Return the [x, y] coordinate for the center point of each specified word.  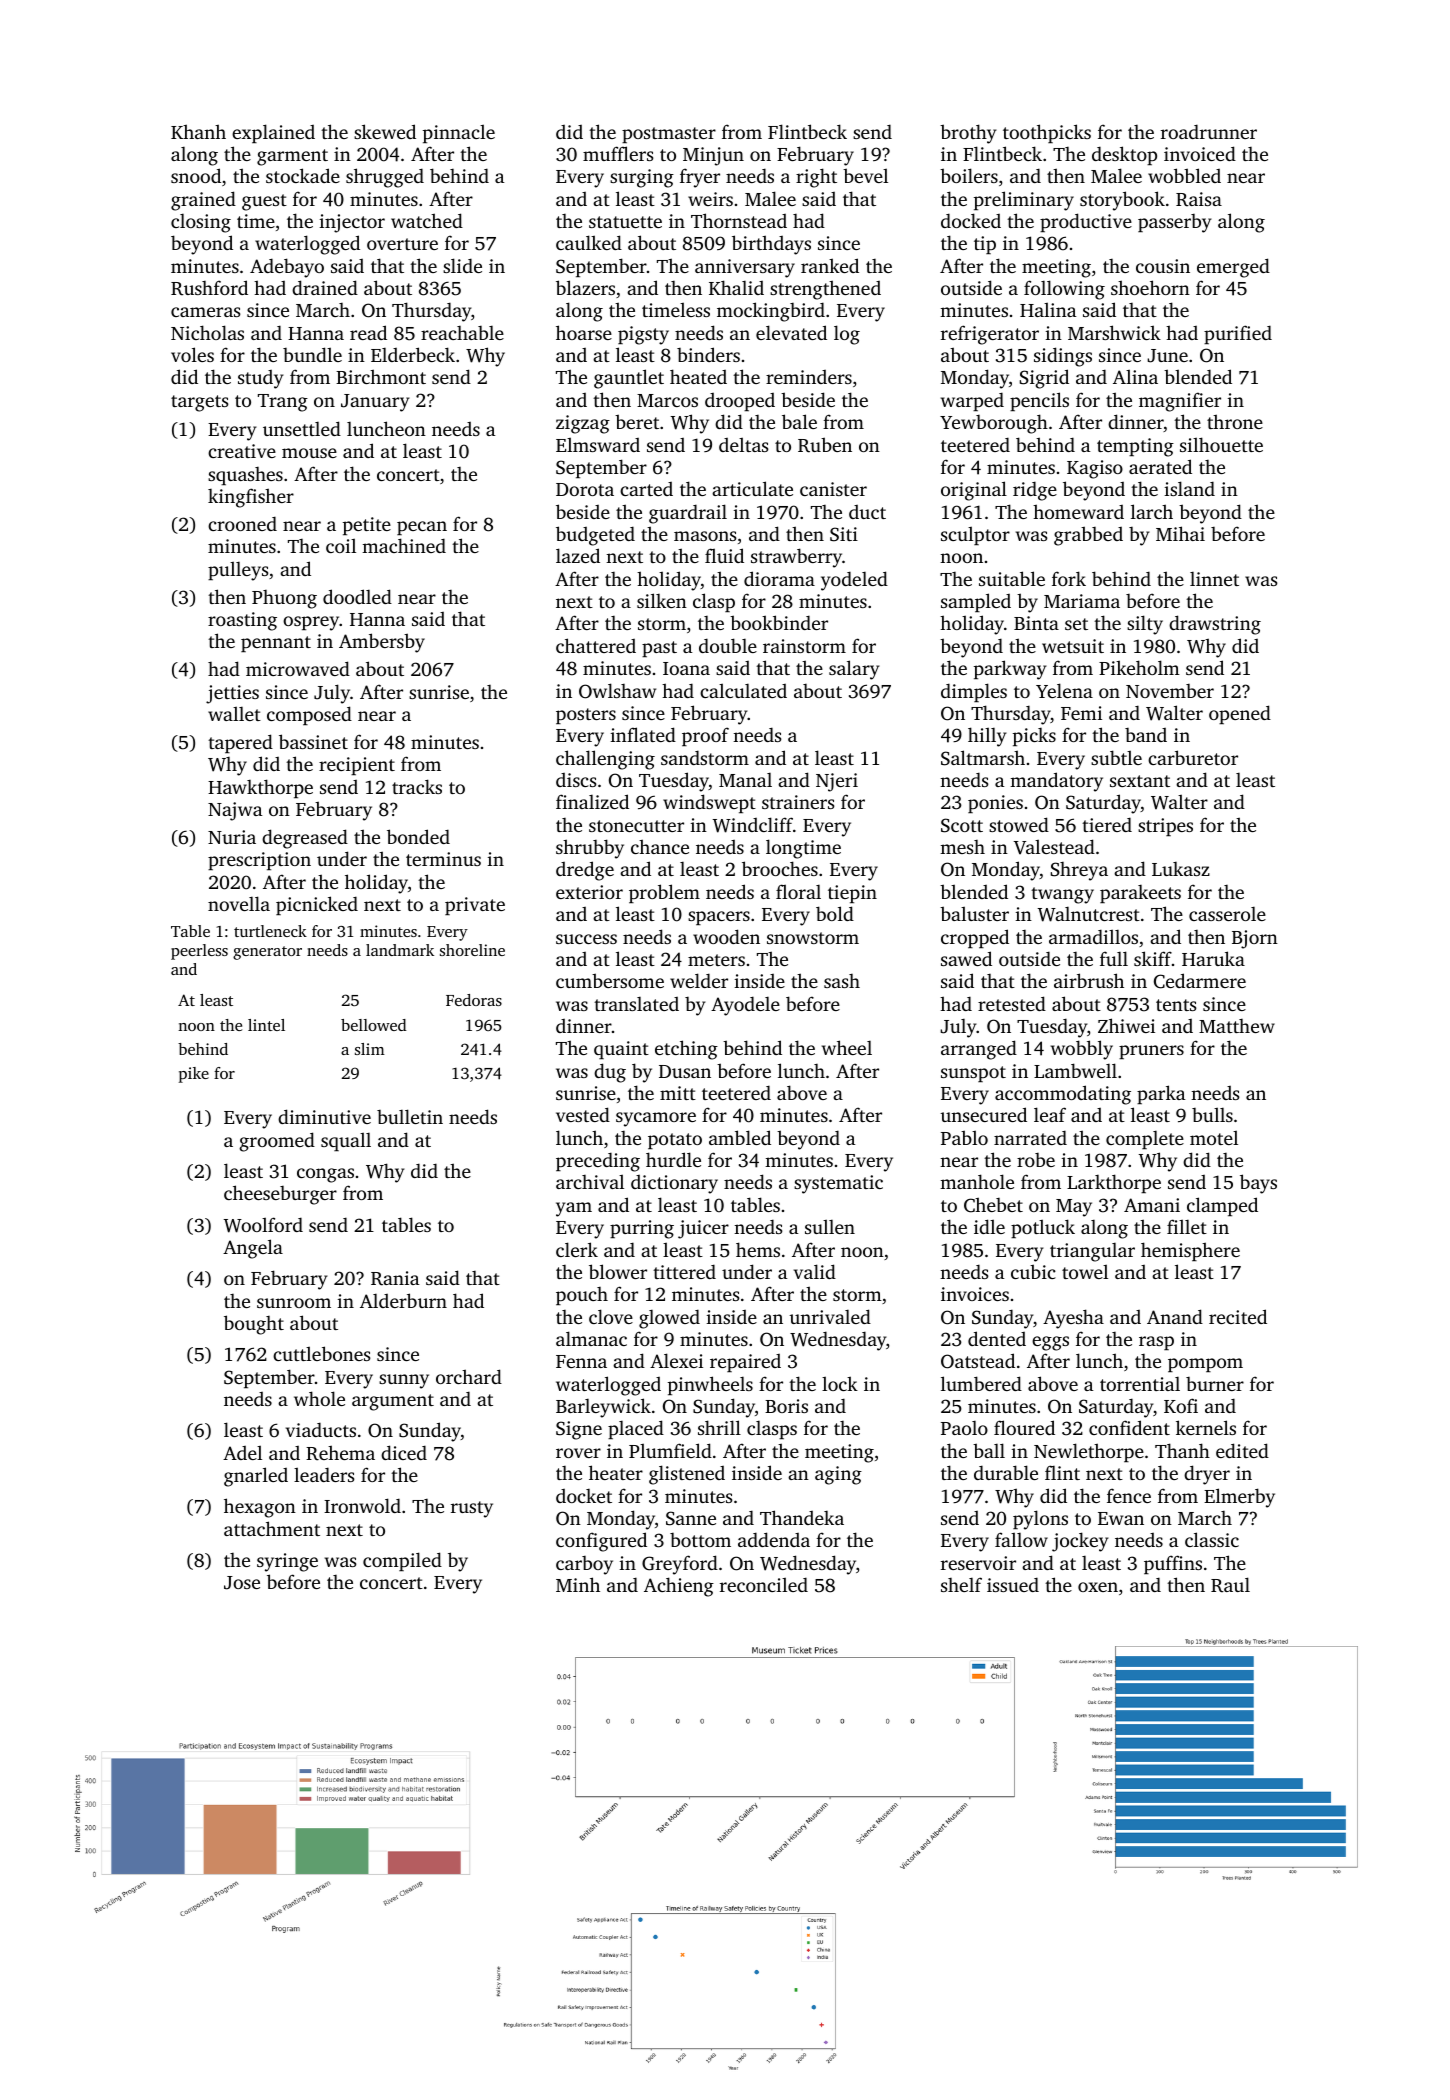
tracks [417, 786]
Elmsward [598, 444]
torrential [1140, 1384]
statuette [625, 222]
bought [254, 1325]
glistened [687, 1475]
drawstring [1215, 625]
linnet [1214, 579]
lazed [578, 555]
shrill [719, 1427]
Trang [283, 403]
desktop [1124, 155]
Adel [242, 1452]
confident [1129, 1427]
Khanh [198, 131]
